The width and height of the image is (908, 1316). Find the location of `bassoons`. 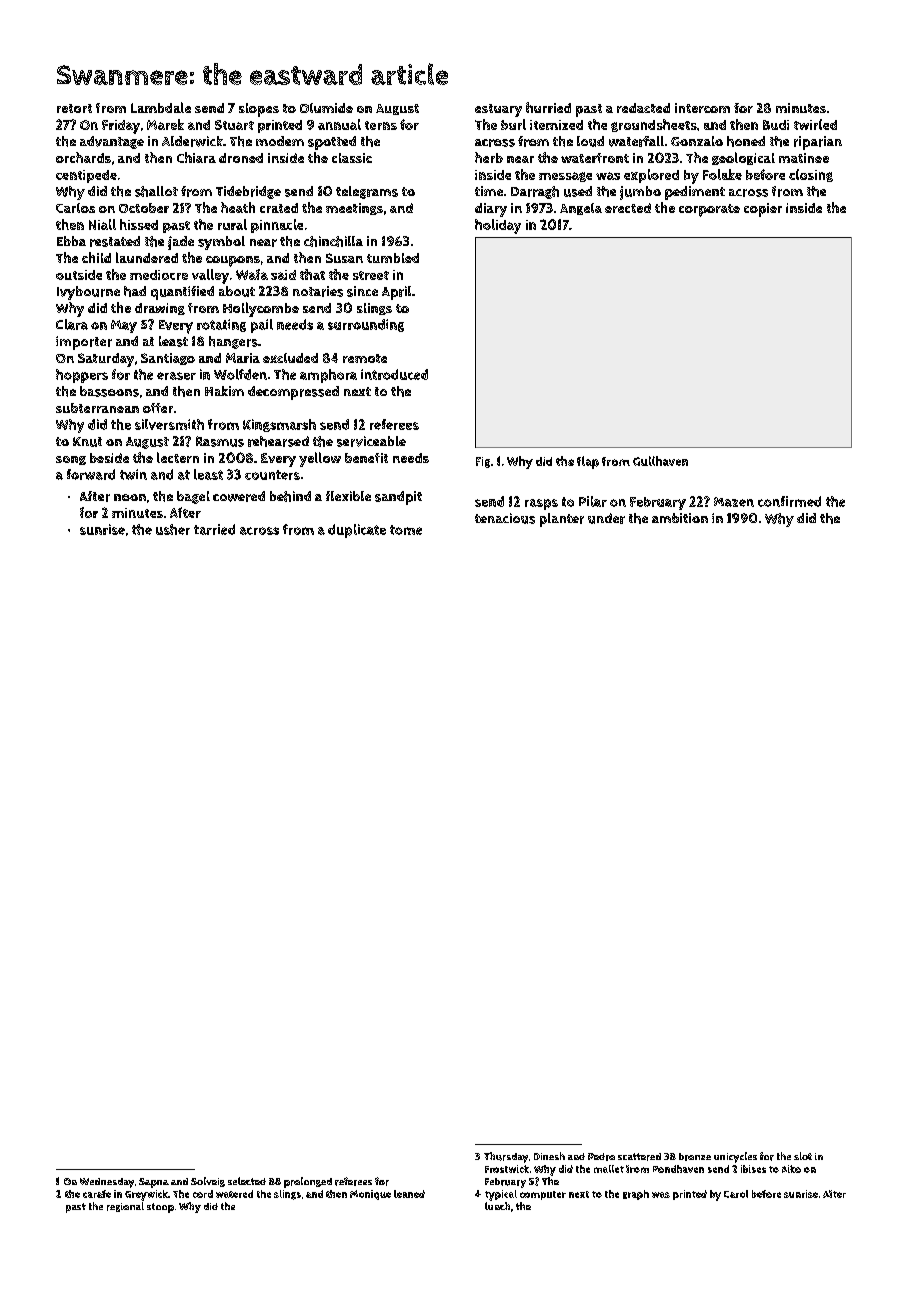

bassoons is located at coordinates (109, 391).
